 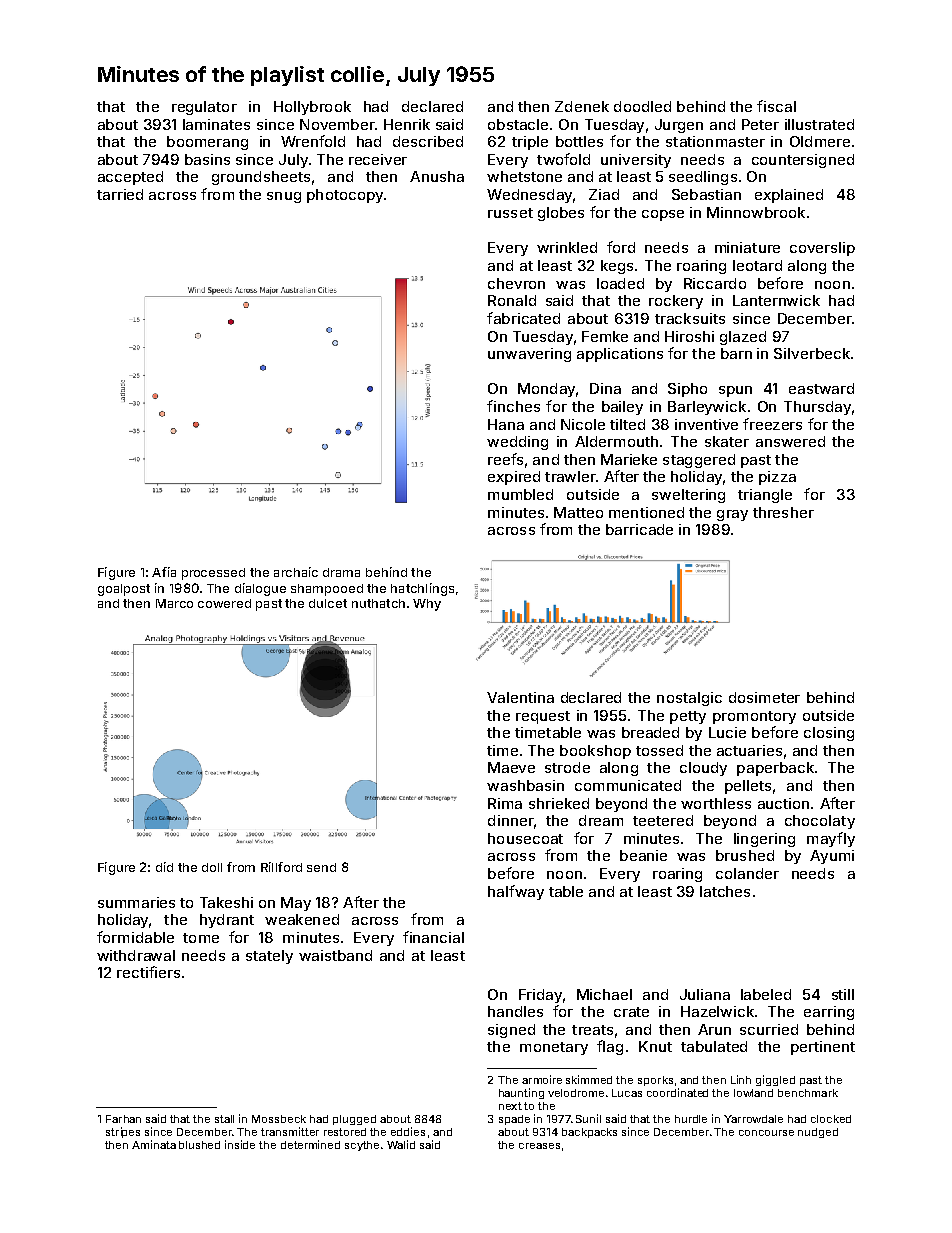 I want to click on thresher, so click(x=783, y=512).
